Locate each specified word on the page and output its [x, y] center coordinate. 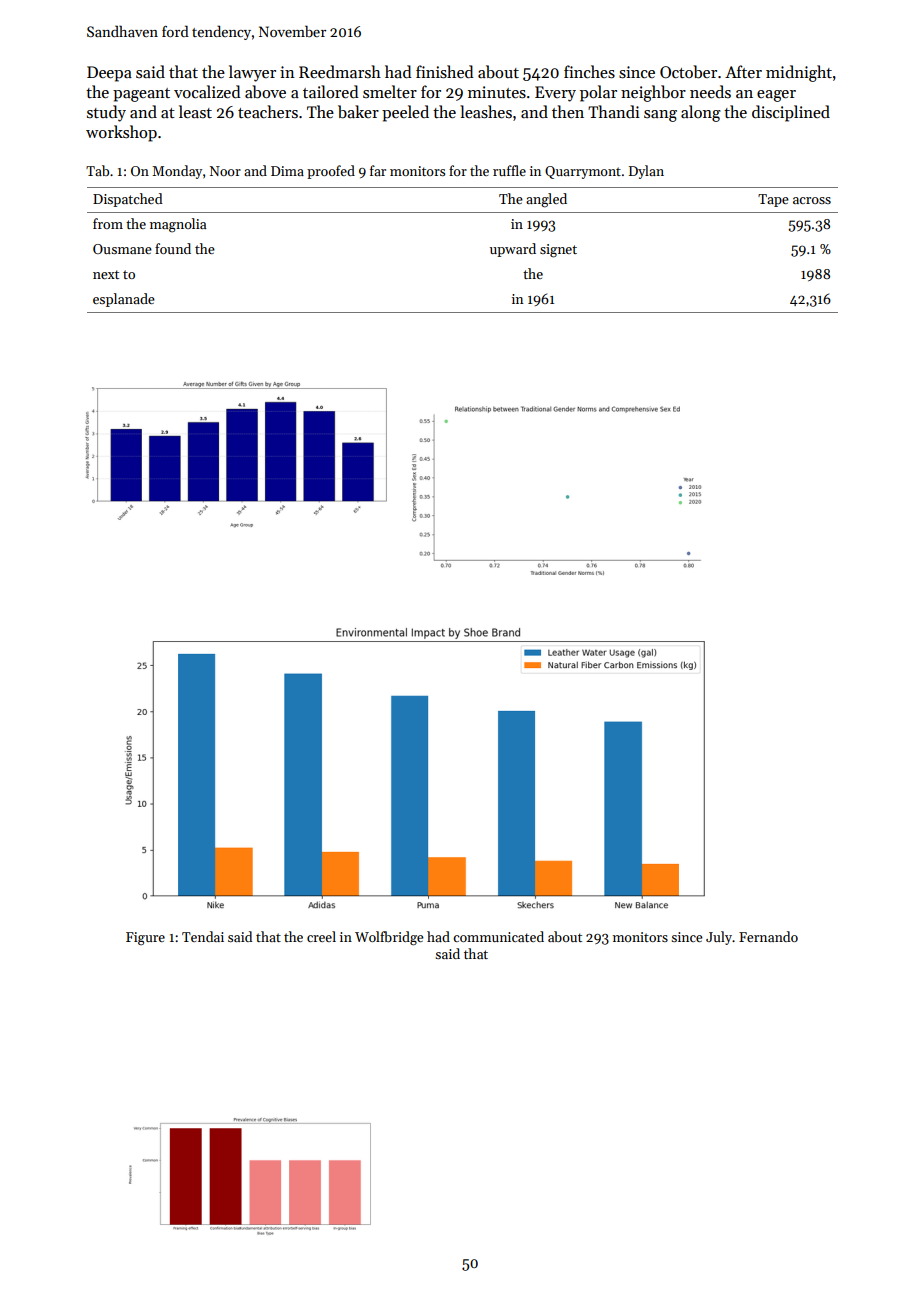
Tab [97, 170]
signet [558, 251]
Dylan [646, 172]
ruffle [509, 170]
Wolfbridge [389, 938]
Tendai [203, 936]
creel [321, 936]
